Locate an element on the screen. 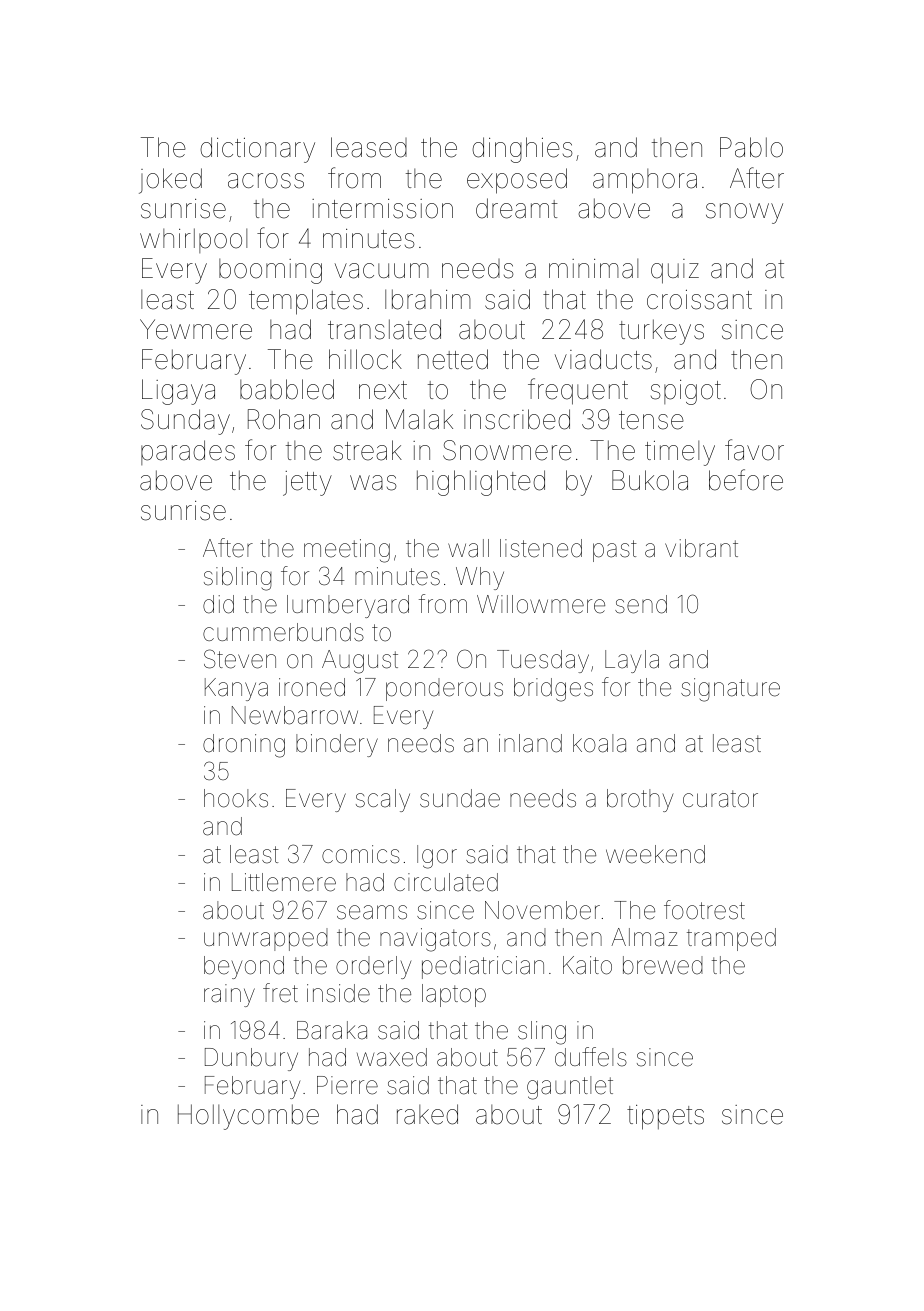 Image resolution: width=924 pixels, height=1311 pixels. dinghies is located at coordinates (522, 150).
